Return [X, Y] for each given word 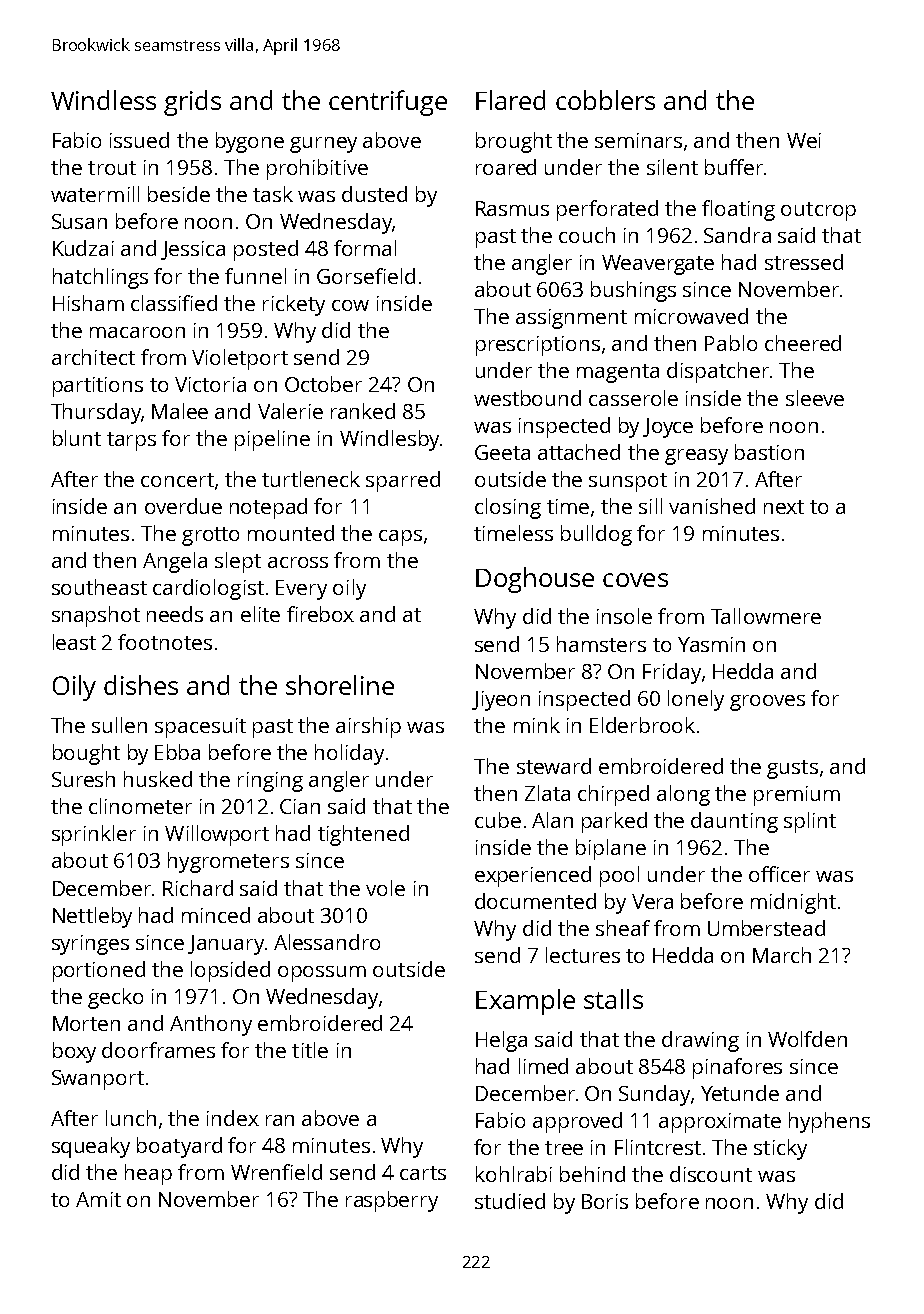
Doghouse [535, 580]
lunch [131, 1118]
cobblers [605, 100]
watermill [95, 194]
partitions [98, 387]
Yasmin [711, 644]
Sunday [654, 1095]
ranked [363, 411]
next [784, 507]
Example [525, 1002]
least [74, 642]
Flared [510, 100]
